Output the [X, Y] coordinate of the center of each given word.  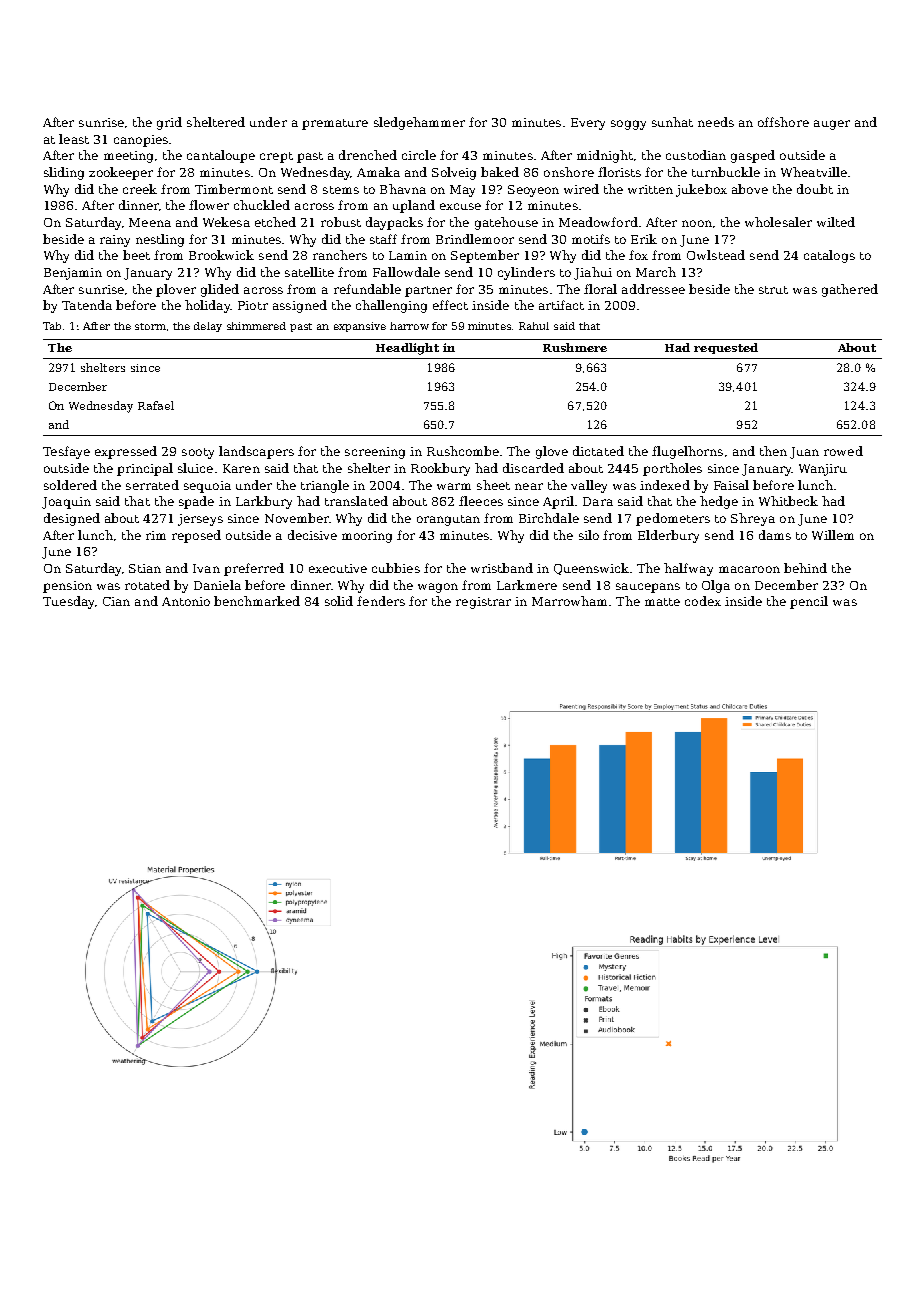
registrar [483, 603]
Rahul [534, 326]
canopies [141, 141]
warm [454, 486]
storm [150, 326]
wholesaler [778, 222]
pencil [809, 602]
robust [341, 222]
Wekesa [226, 222]
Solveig [454, 173]
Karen [241, 468]
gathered [850, 290]
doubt [815, 189]
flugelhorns [687, 452]
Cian [116, 601]
